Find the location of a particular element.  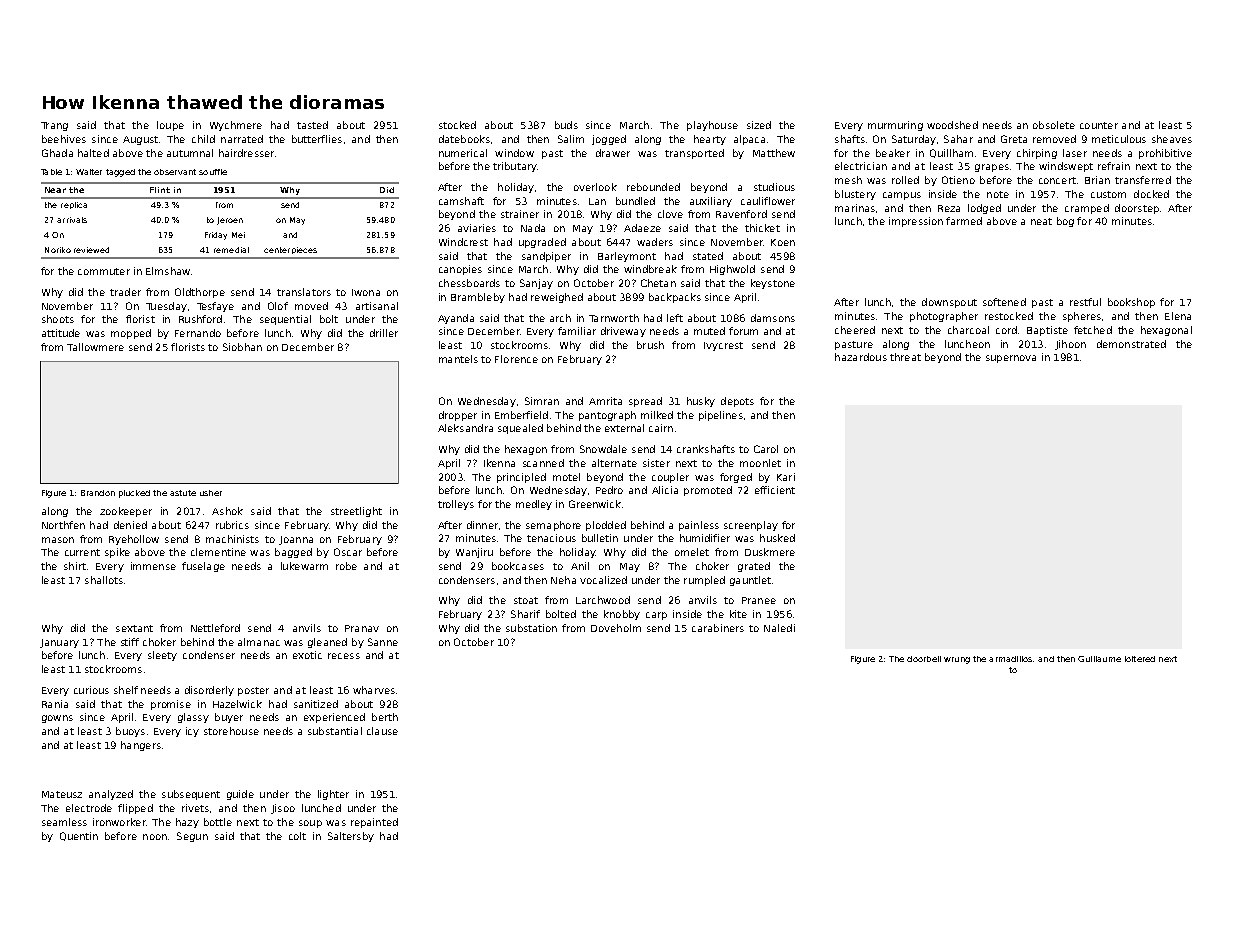

loitered is located at coordinates (1140, 659).
